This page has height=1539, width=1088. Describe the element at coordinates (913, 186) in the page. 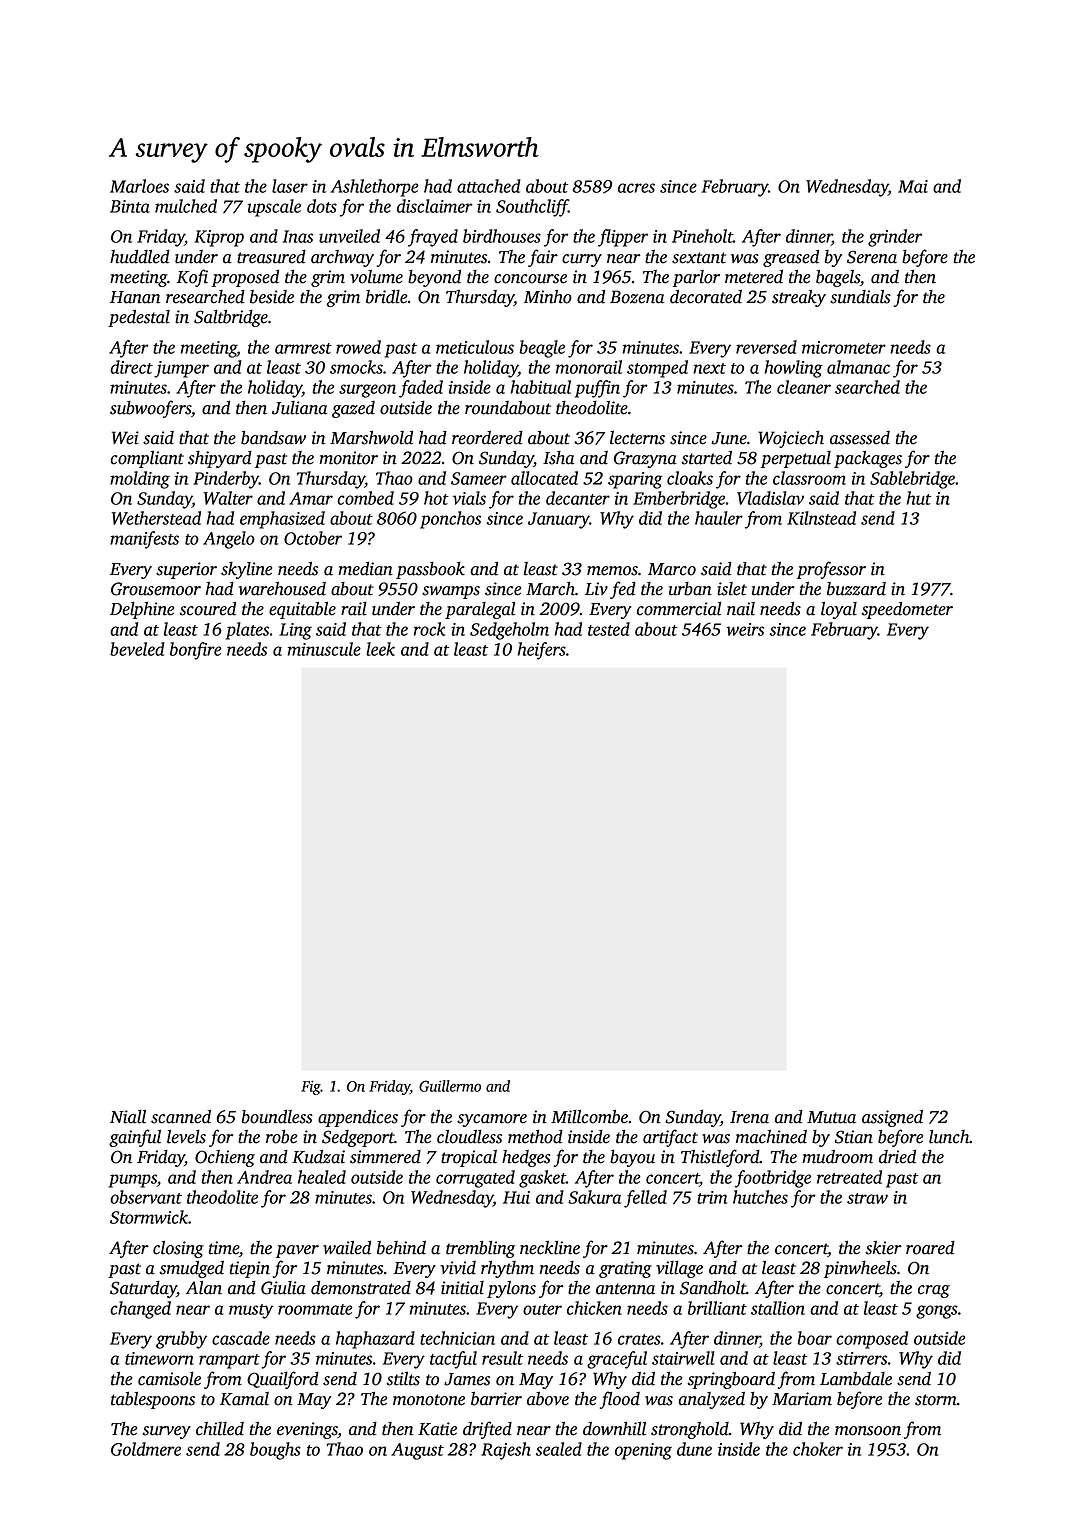

I see `Mai` at that location.
